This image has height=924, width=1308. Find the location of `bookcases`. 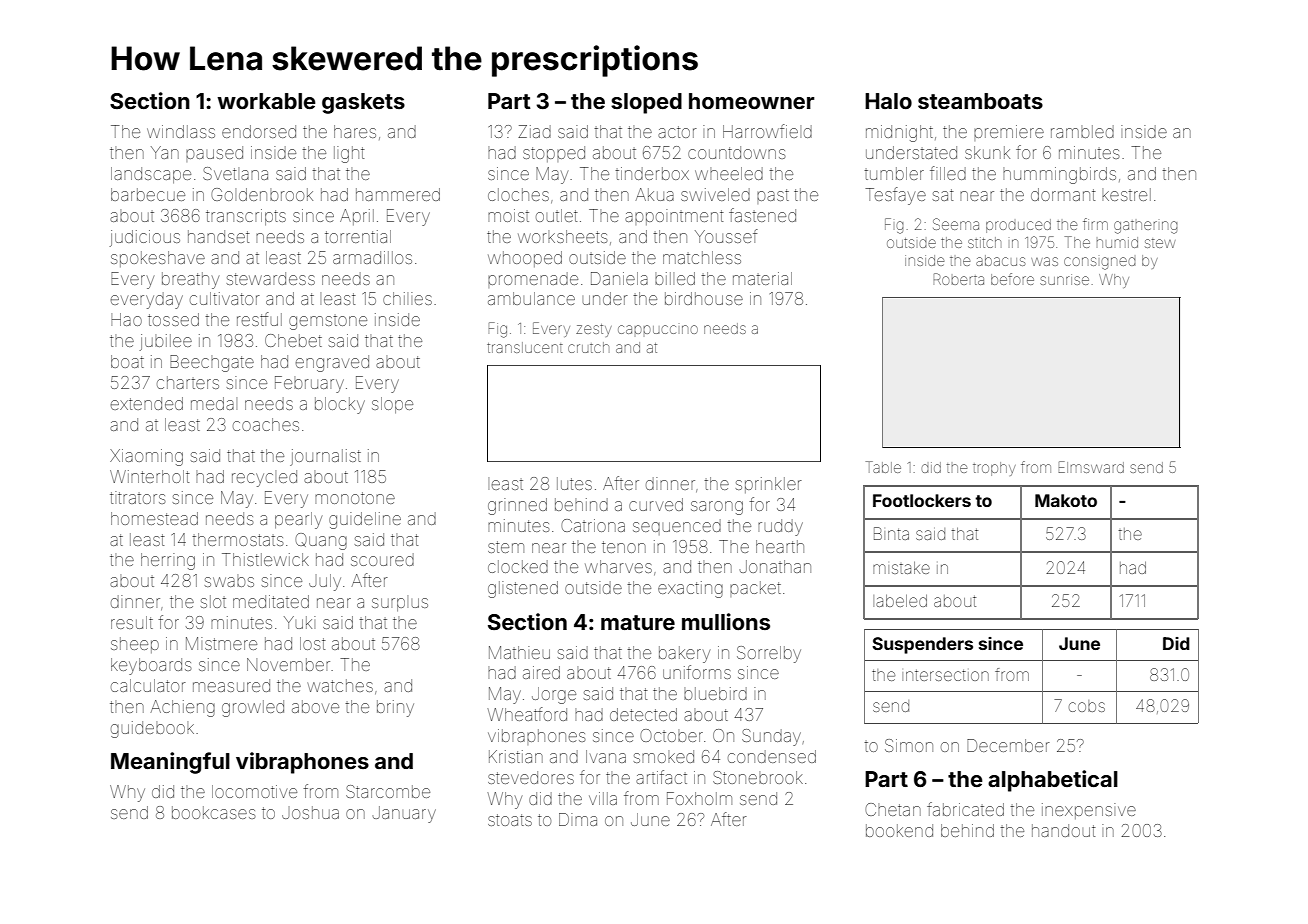

bookcases is located at coordinates (214, 812).
